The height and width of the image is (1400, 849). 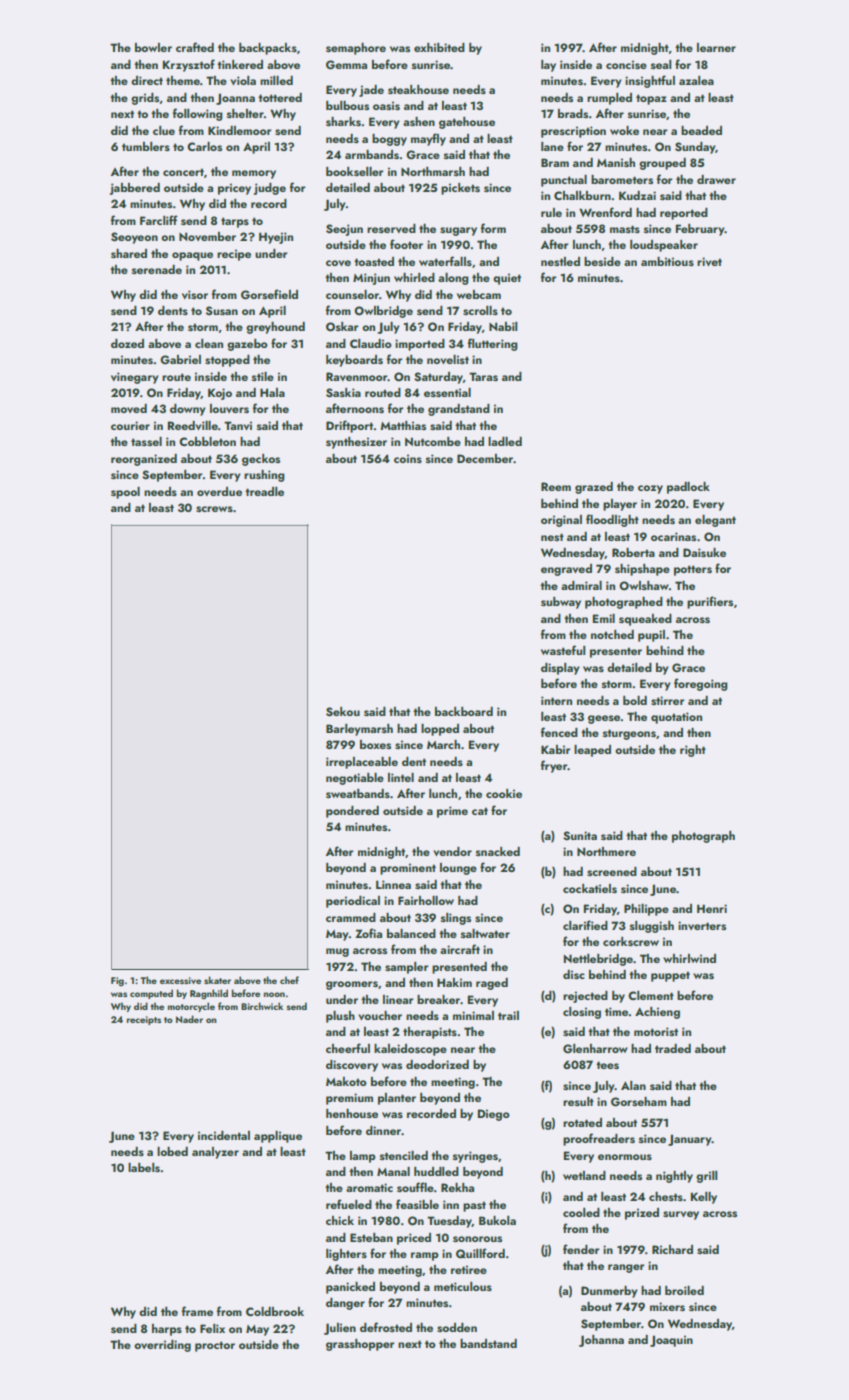 What do you see at coordinates (129, 408) in the image?
I see `moved` at bounding box center [129, 408].
